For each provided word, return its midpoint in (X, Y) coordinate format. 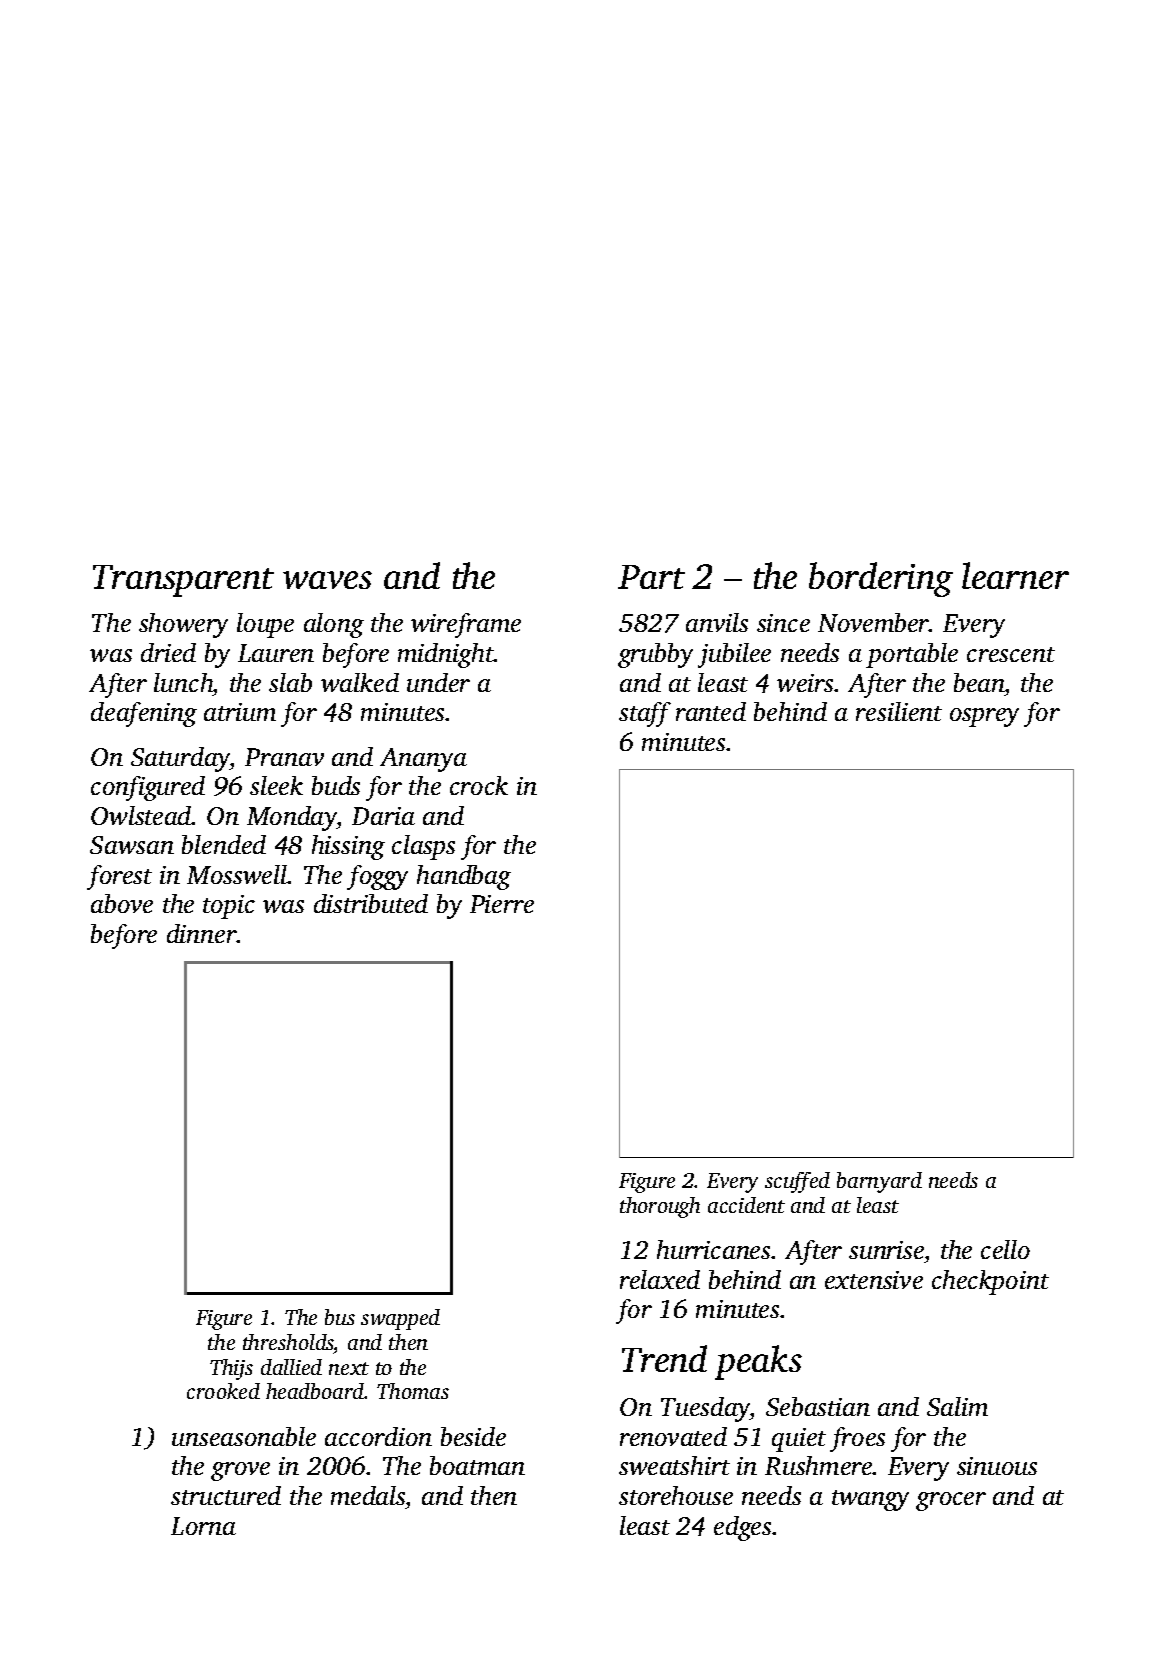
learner (1015, 575)
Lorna (203, 1526)
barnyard (879, 1182)
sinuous (997, 1466)
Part (651, 577)
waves (327, 580)
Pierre (502, 904)
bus (340, 1317)
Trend (664, 1358)
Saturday (181, 759)
